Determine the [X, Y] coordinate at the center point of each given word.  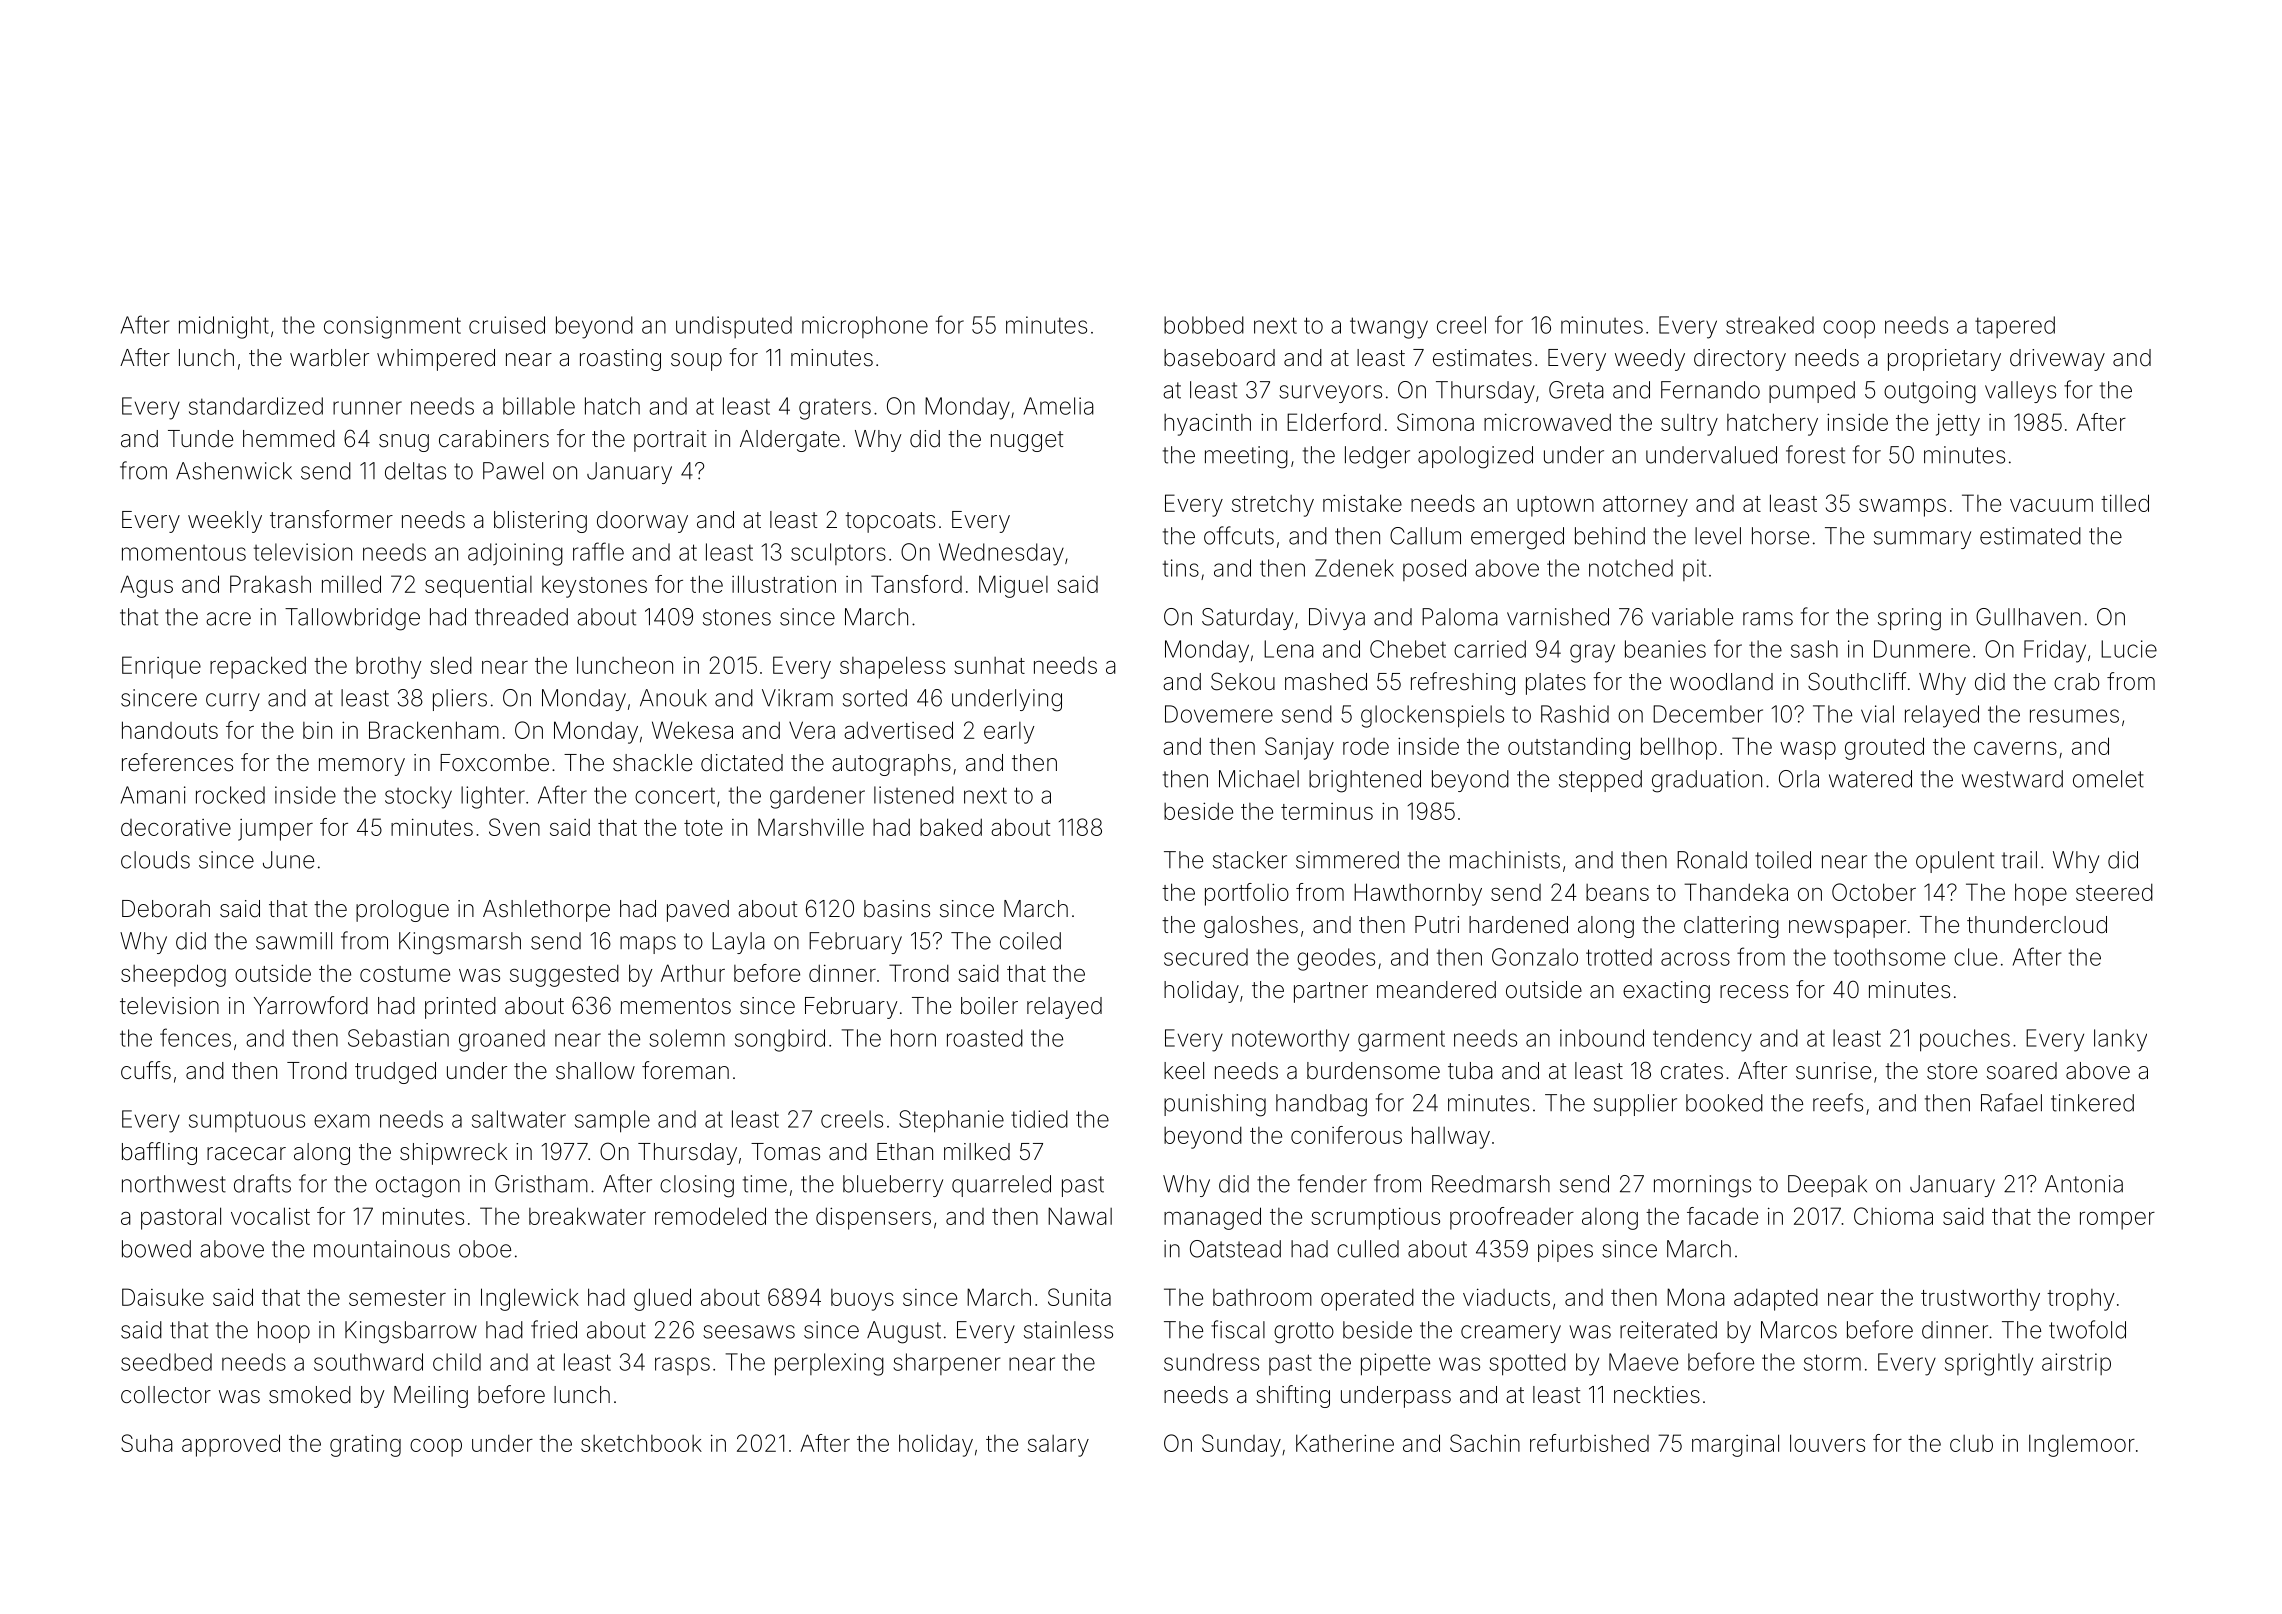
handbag [1321, 1105]
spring [1909, 619]
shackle [652, 763]
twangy [1389, 328]
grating [365, 1445]
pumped [1812, 392]
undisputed [734, 327]
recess [1754, 992]
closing [697, 1186]
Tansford [916, 584]
